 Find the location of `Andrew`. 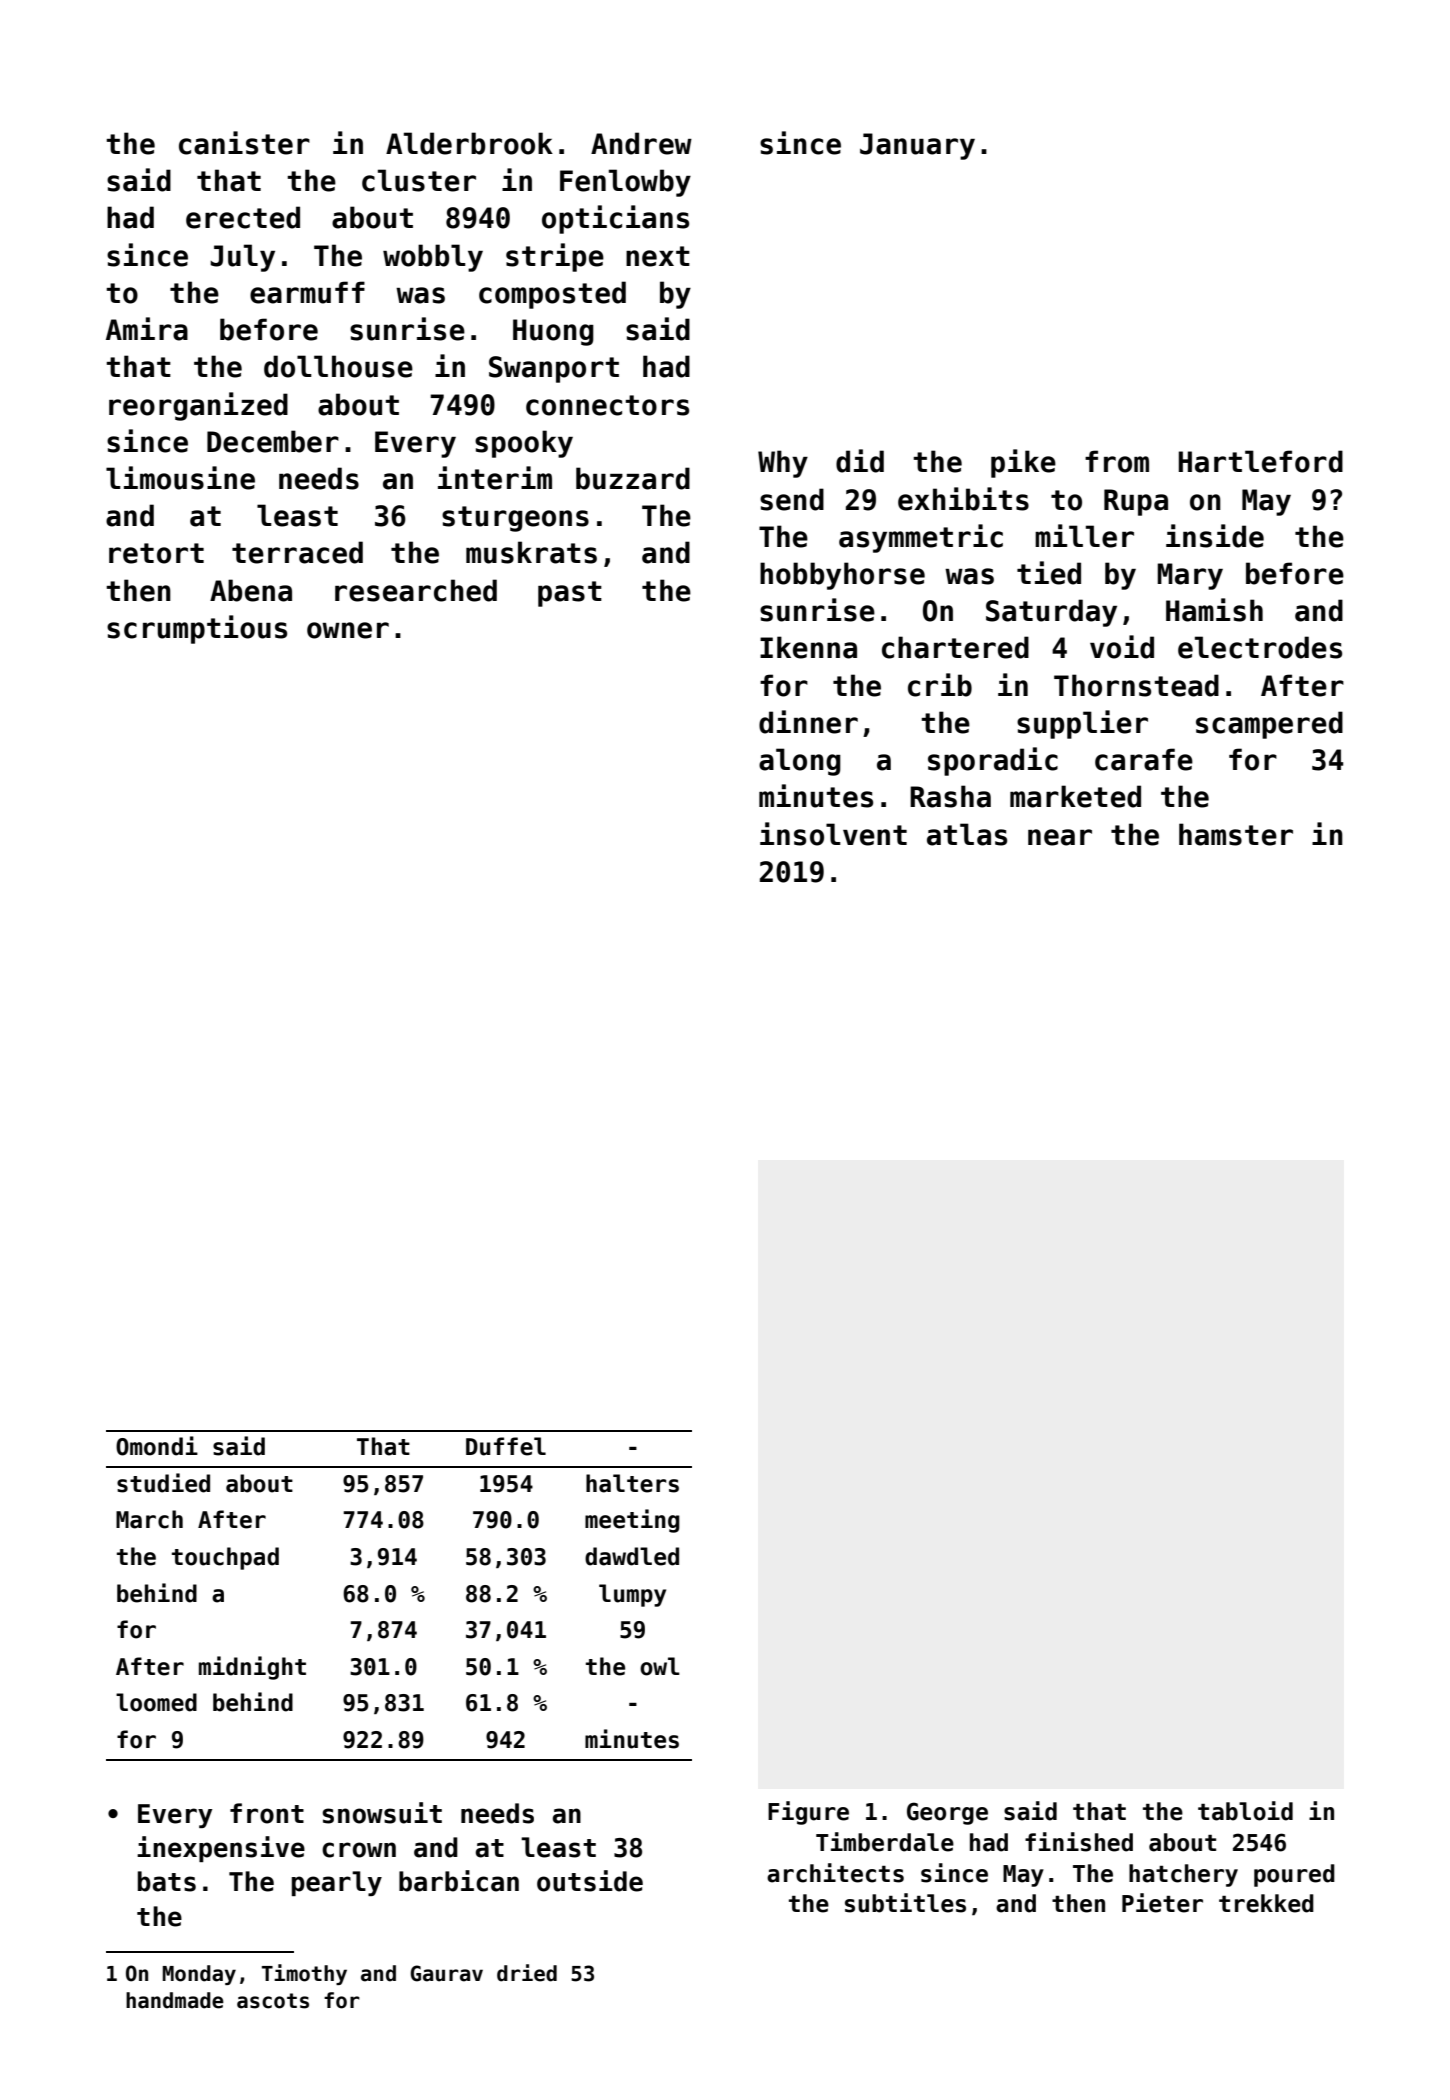

Andrew is located at coordinates (641, 143).
